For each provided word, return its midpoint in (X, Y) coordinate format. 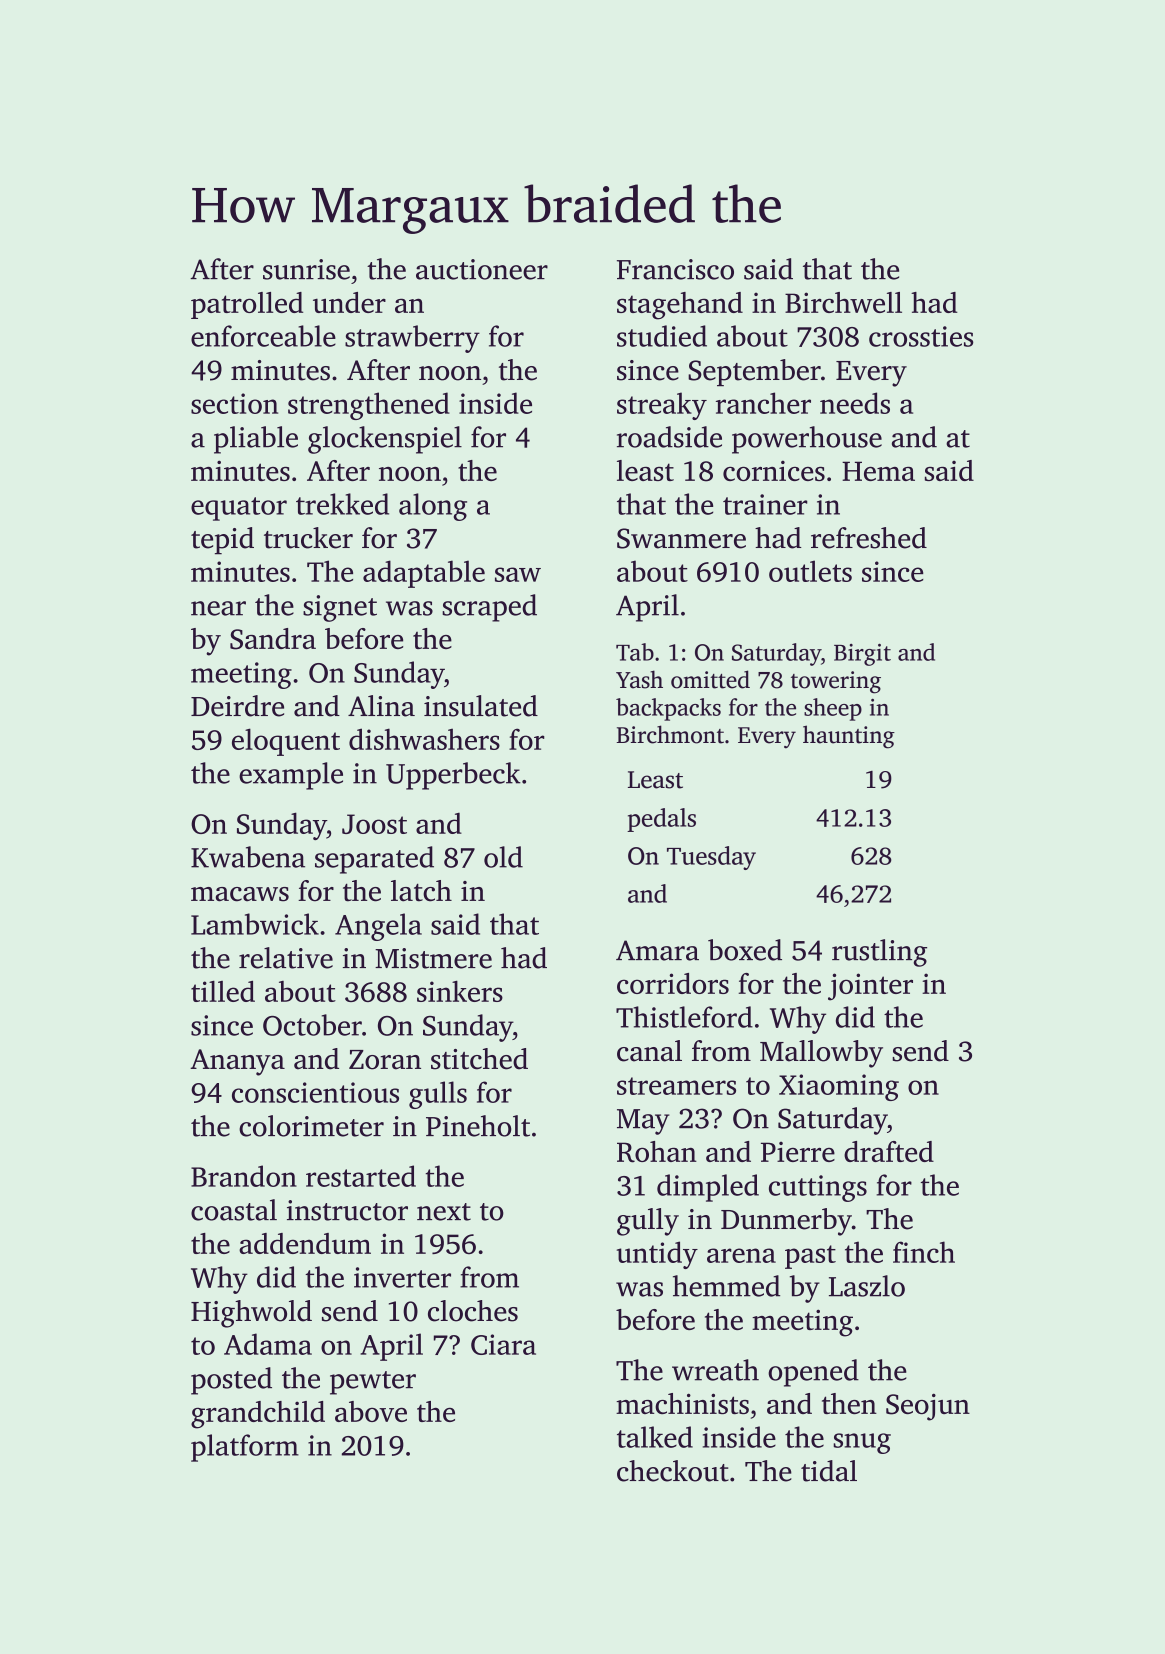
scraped (489, 608)
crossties (921, 336)
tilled (223, 991)
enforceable (263, 336)
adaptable (424, 574)
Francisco (675, 269)
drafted (889, 1151)
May (643, 1122)
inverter (402, 1277)
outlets (810, 571)
